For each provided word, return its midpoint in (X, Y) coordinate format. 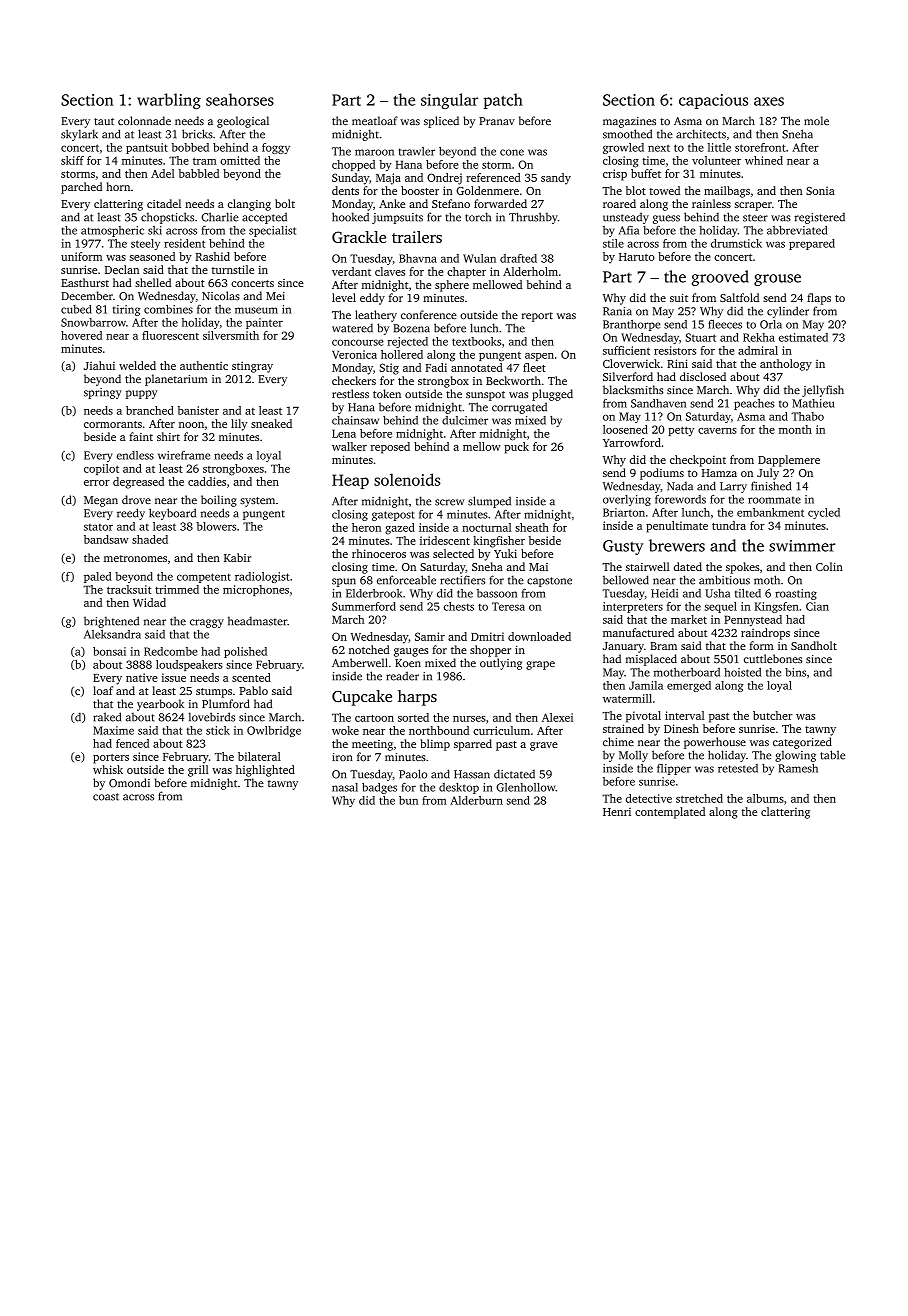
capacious (713, 101)
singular (449, 101)
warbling (169, 101)
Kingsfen (776, 607)
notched (369, 649)
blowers (216, 526)
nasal (345, 787)
